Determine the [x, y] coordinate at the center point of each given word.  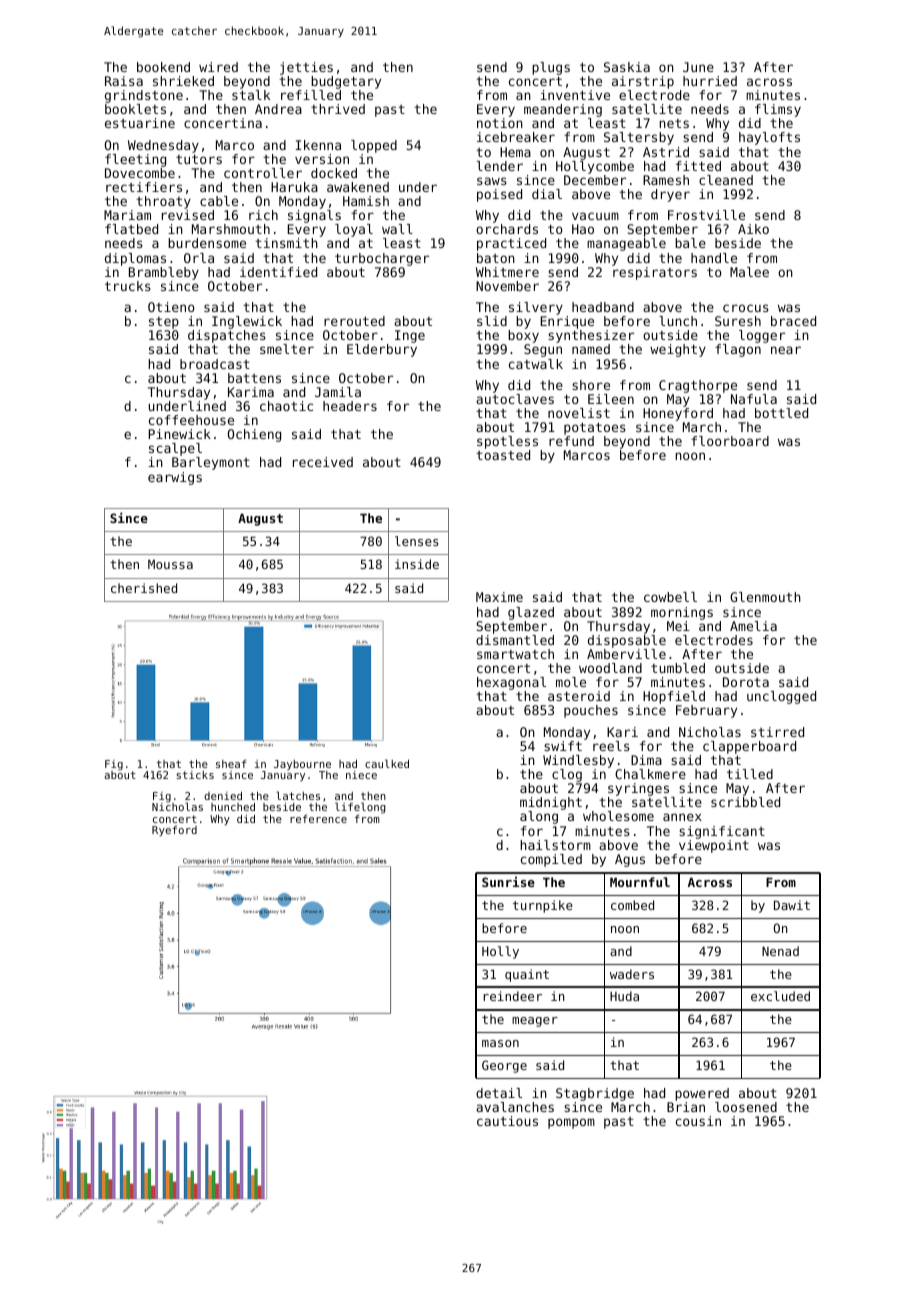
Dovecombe [140, 173]
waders [632, 974]
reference [318, 819]
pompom [571, 1123]
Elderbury [382, 350]
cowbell [670, 597]
